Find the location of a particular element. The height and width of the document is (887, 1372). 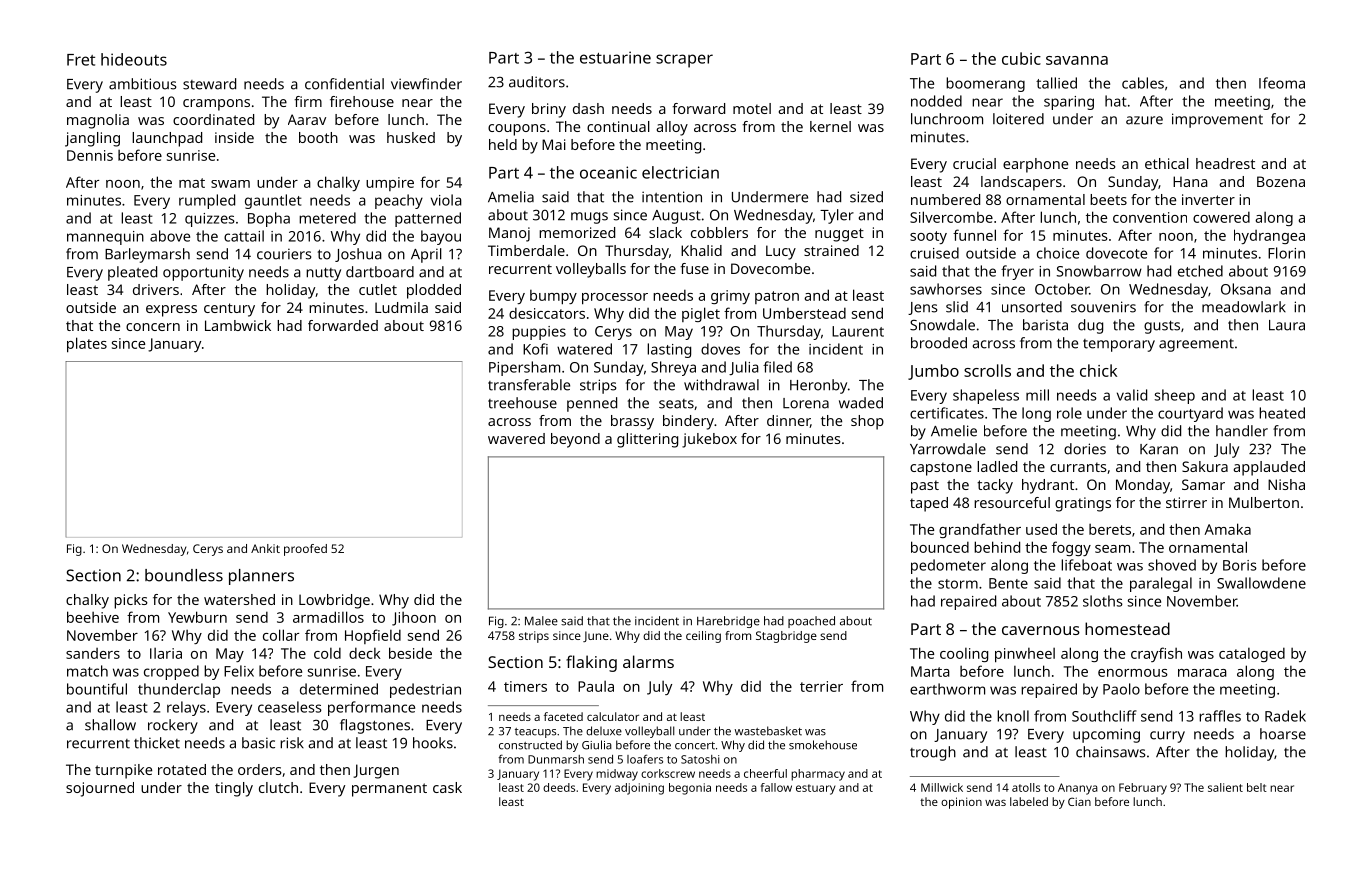

treehouse is located at coordinates (522, 403).
